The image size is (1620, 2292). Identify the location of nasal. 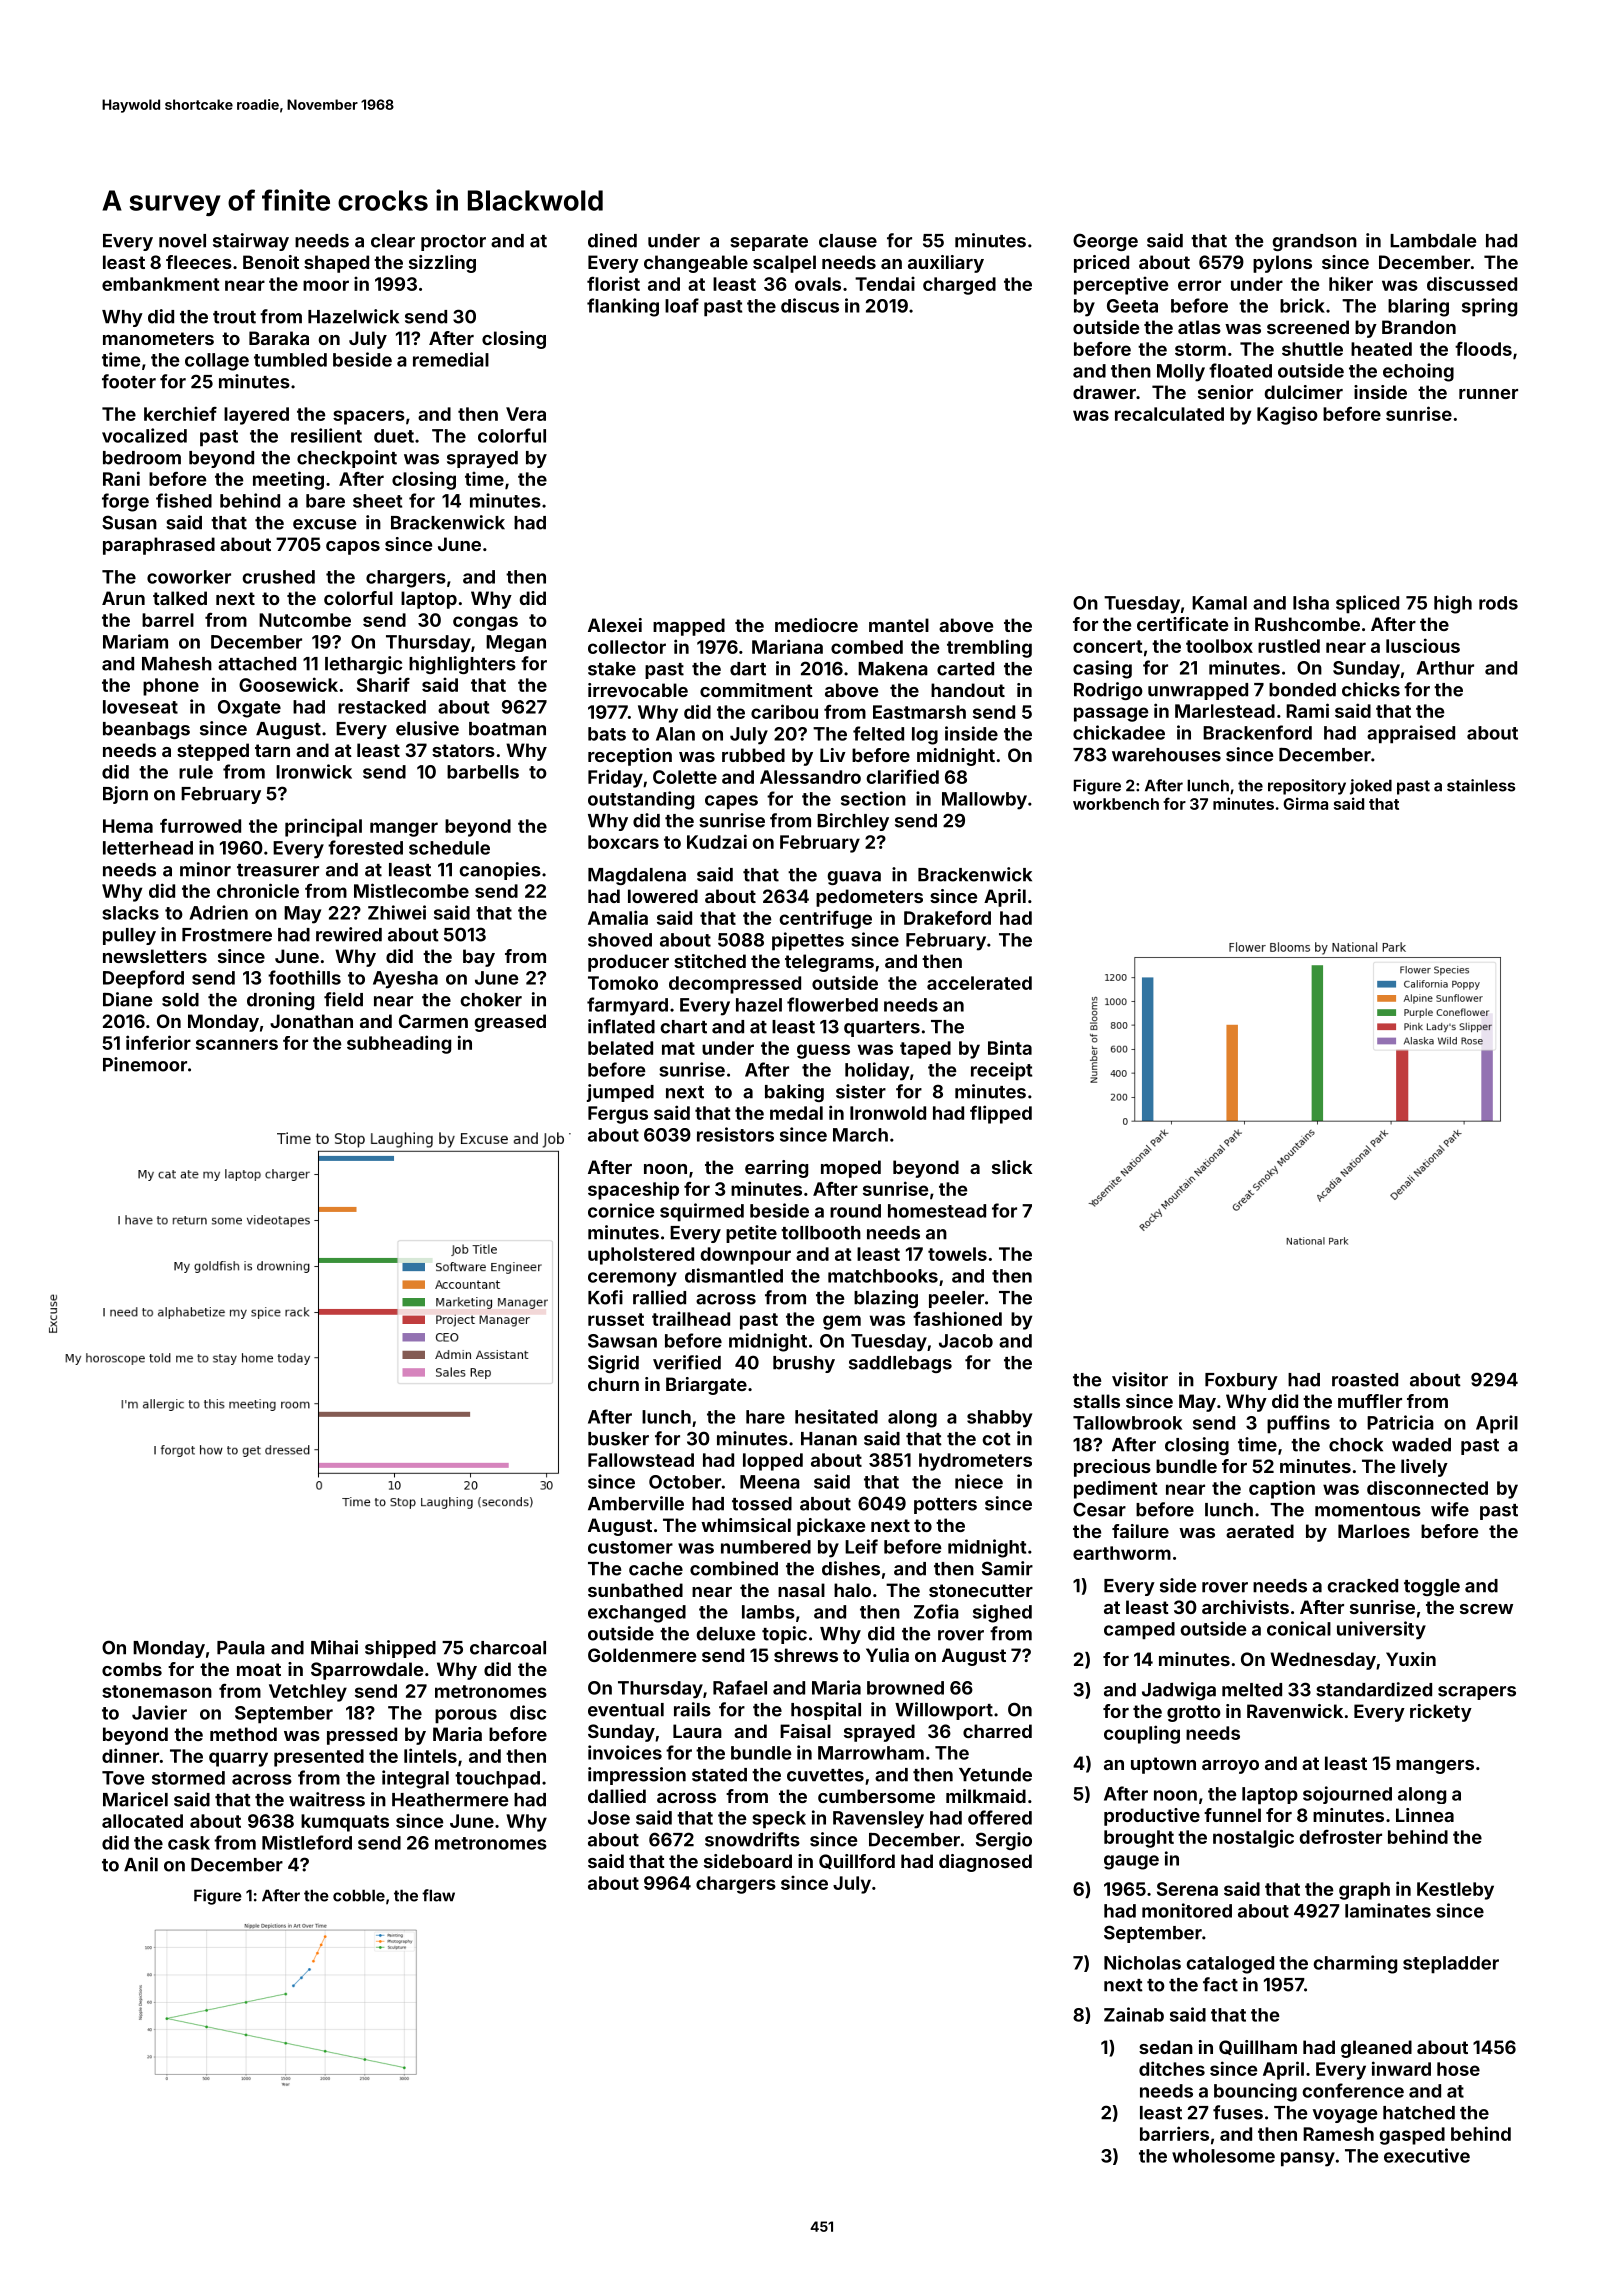
(801, 1590).
